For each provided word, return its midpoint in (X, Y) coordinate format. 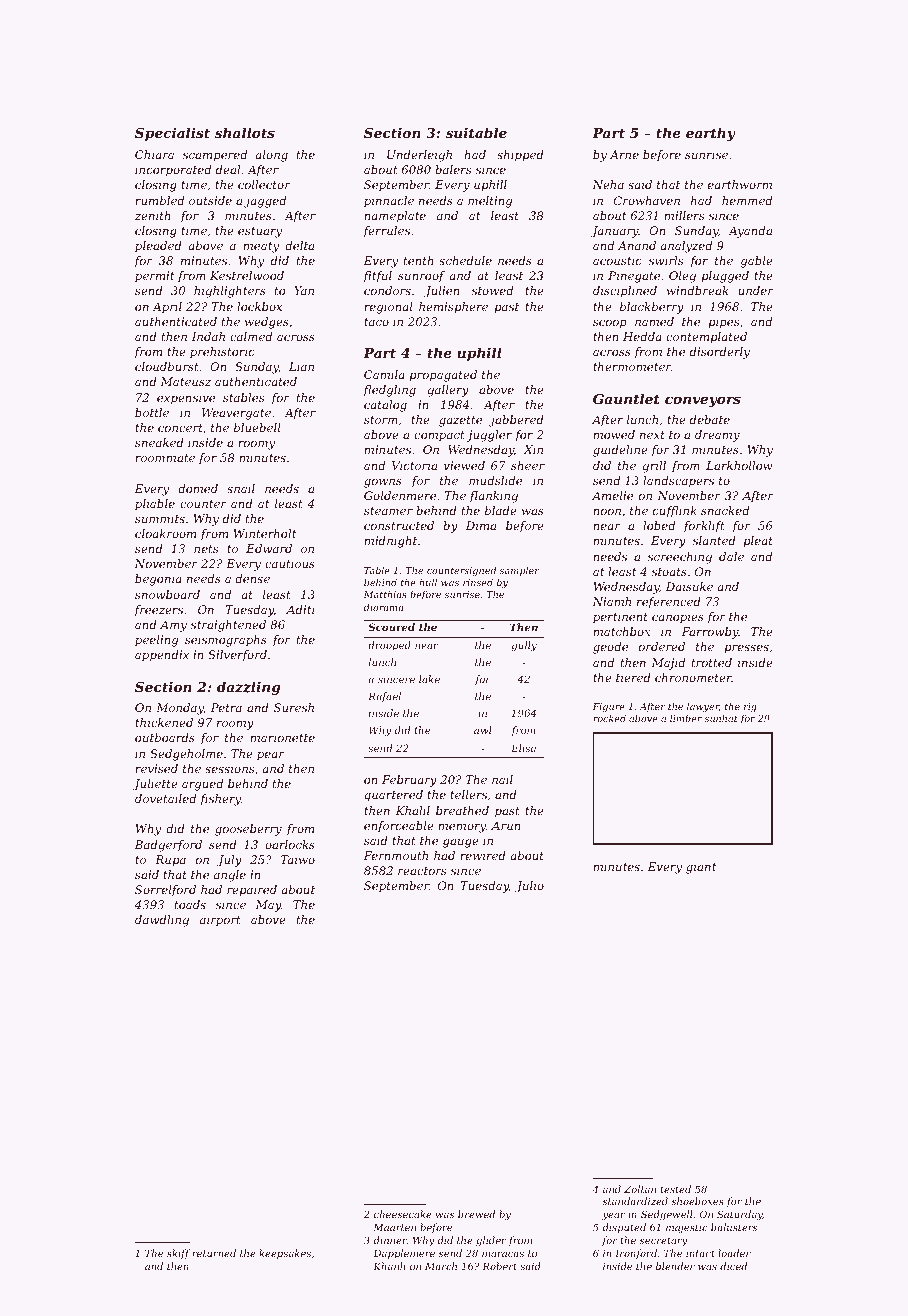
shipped (520, 156)
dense (252, 578)
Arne (624, 154)
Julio (529, 887)
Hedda (642, 336)
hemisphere (453, 308)
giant (701, 868)
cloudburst (167, 366)
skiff (178, 1254)
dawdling (162, 921)
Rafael (384, 697)
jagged (265, 202)
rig (750, 707)
